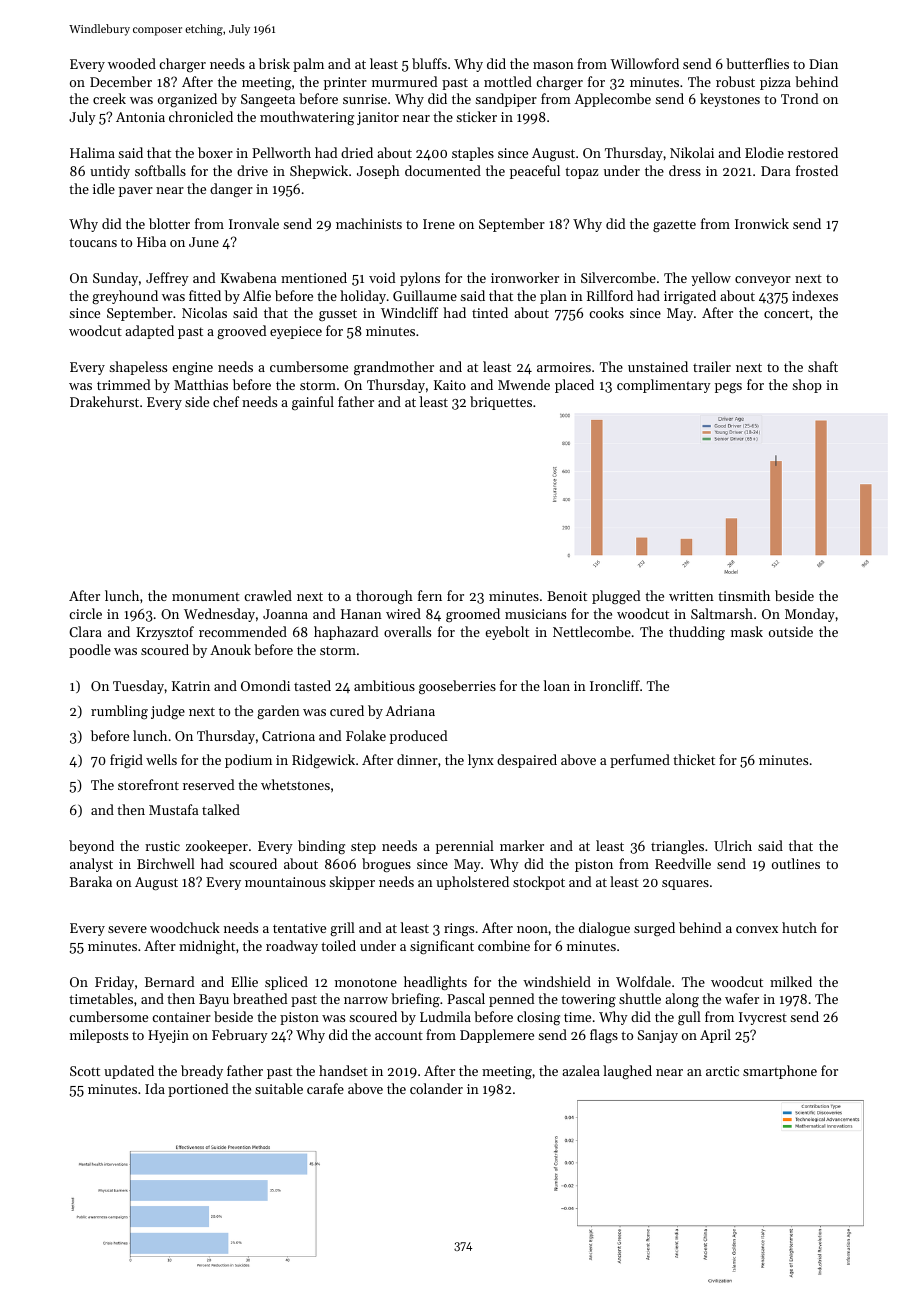 The width and height of the image is (908, 1316). What do you see at coordinates (823, 64) in the image?
I see `Dian` at bounding box center [823, 64].
